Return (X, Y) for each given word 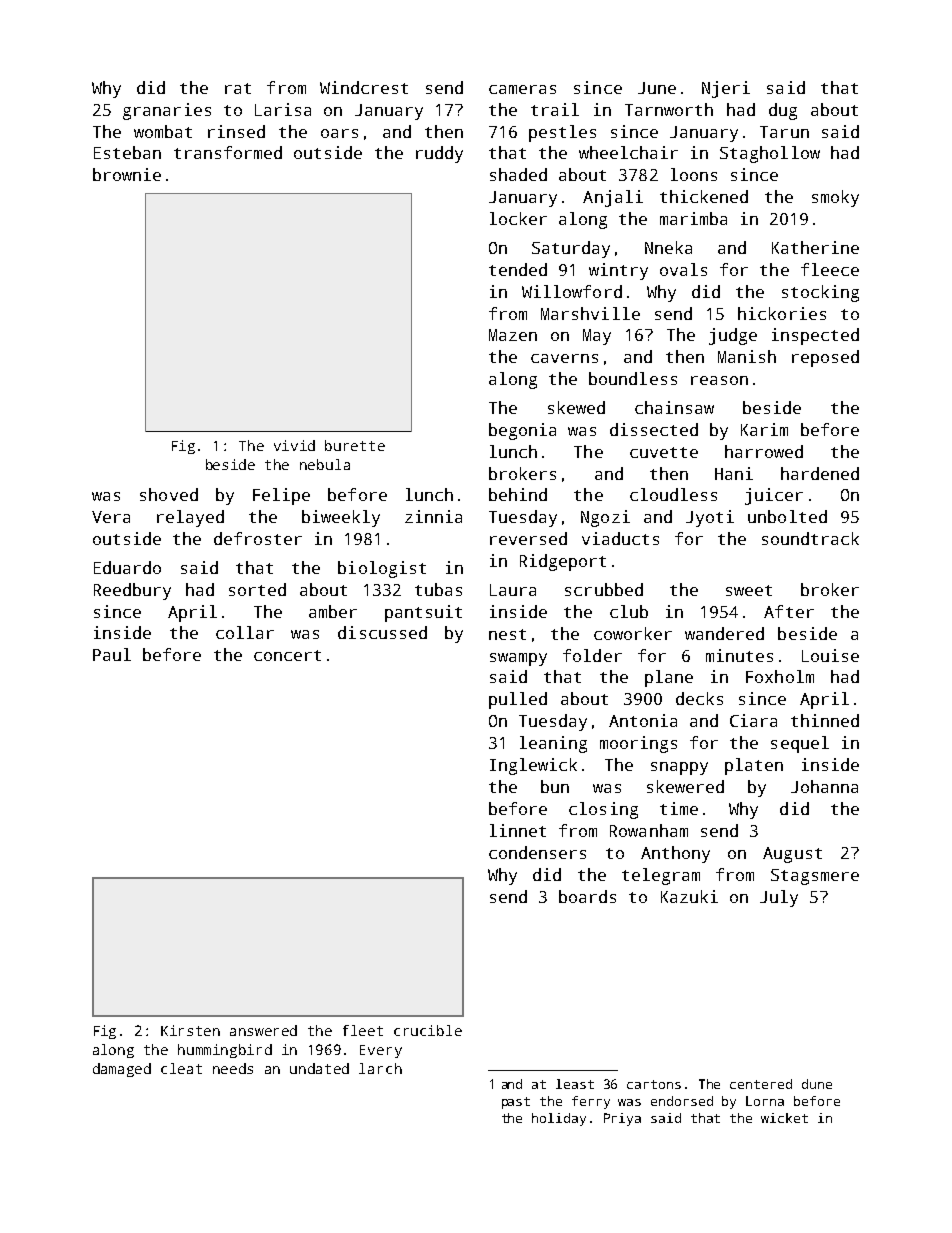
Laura (513, 590)
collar (245, 632)
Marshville (590, 313)
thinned (825, 720)
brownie (127, 174)
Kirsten (190, 1030)
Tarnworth (669, 109)
